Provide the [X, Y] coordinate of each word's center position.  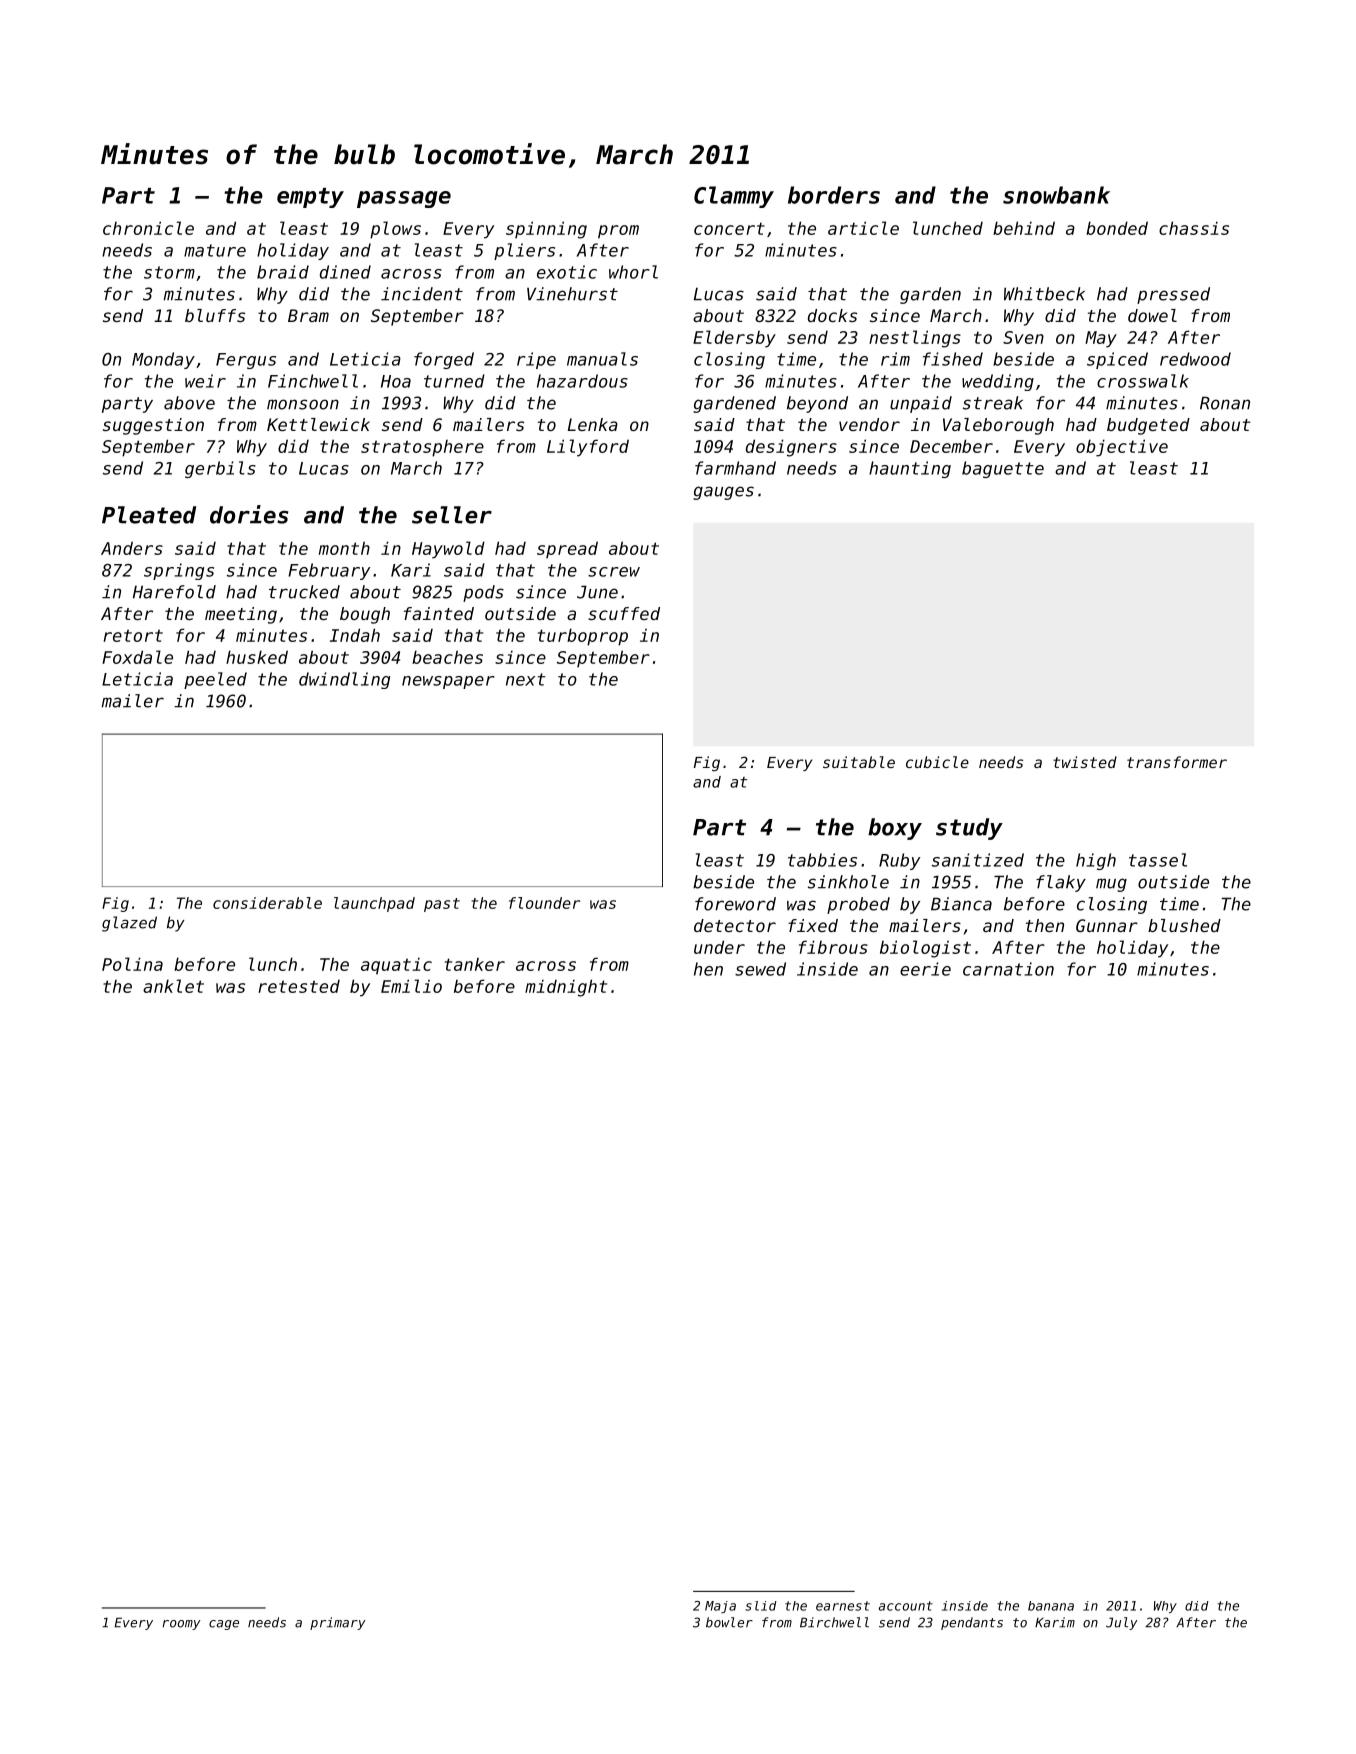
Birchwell [834, 1622]
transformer [1177, 762]
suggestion [153, 426]
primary [338, 1623]
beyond [817, 404]
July [1122, 1623]
